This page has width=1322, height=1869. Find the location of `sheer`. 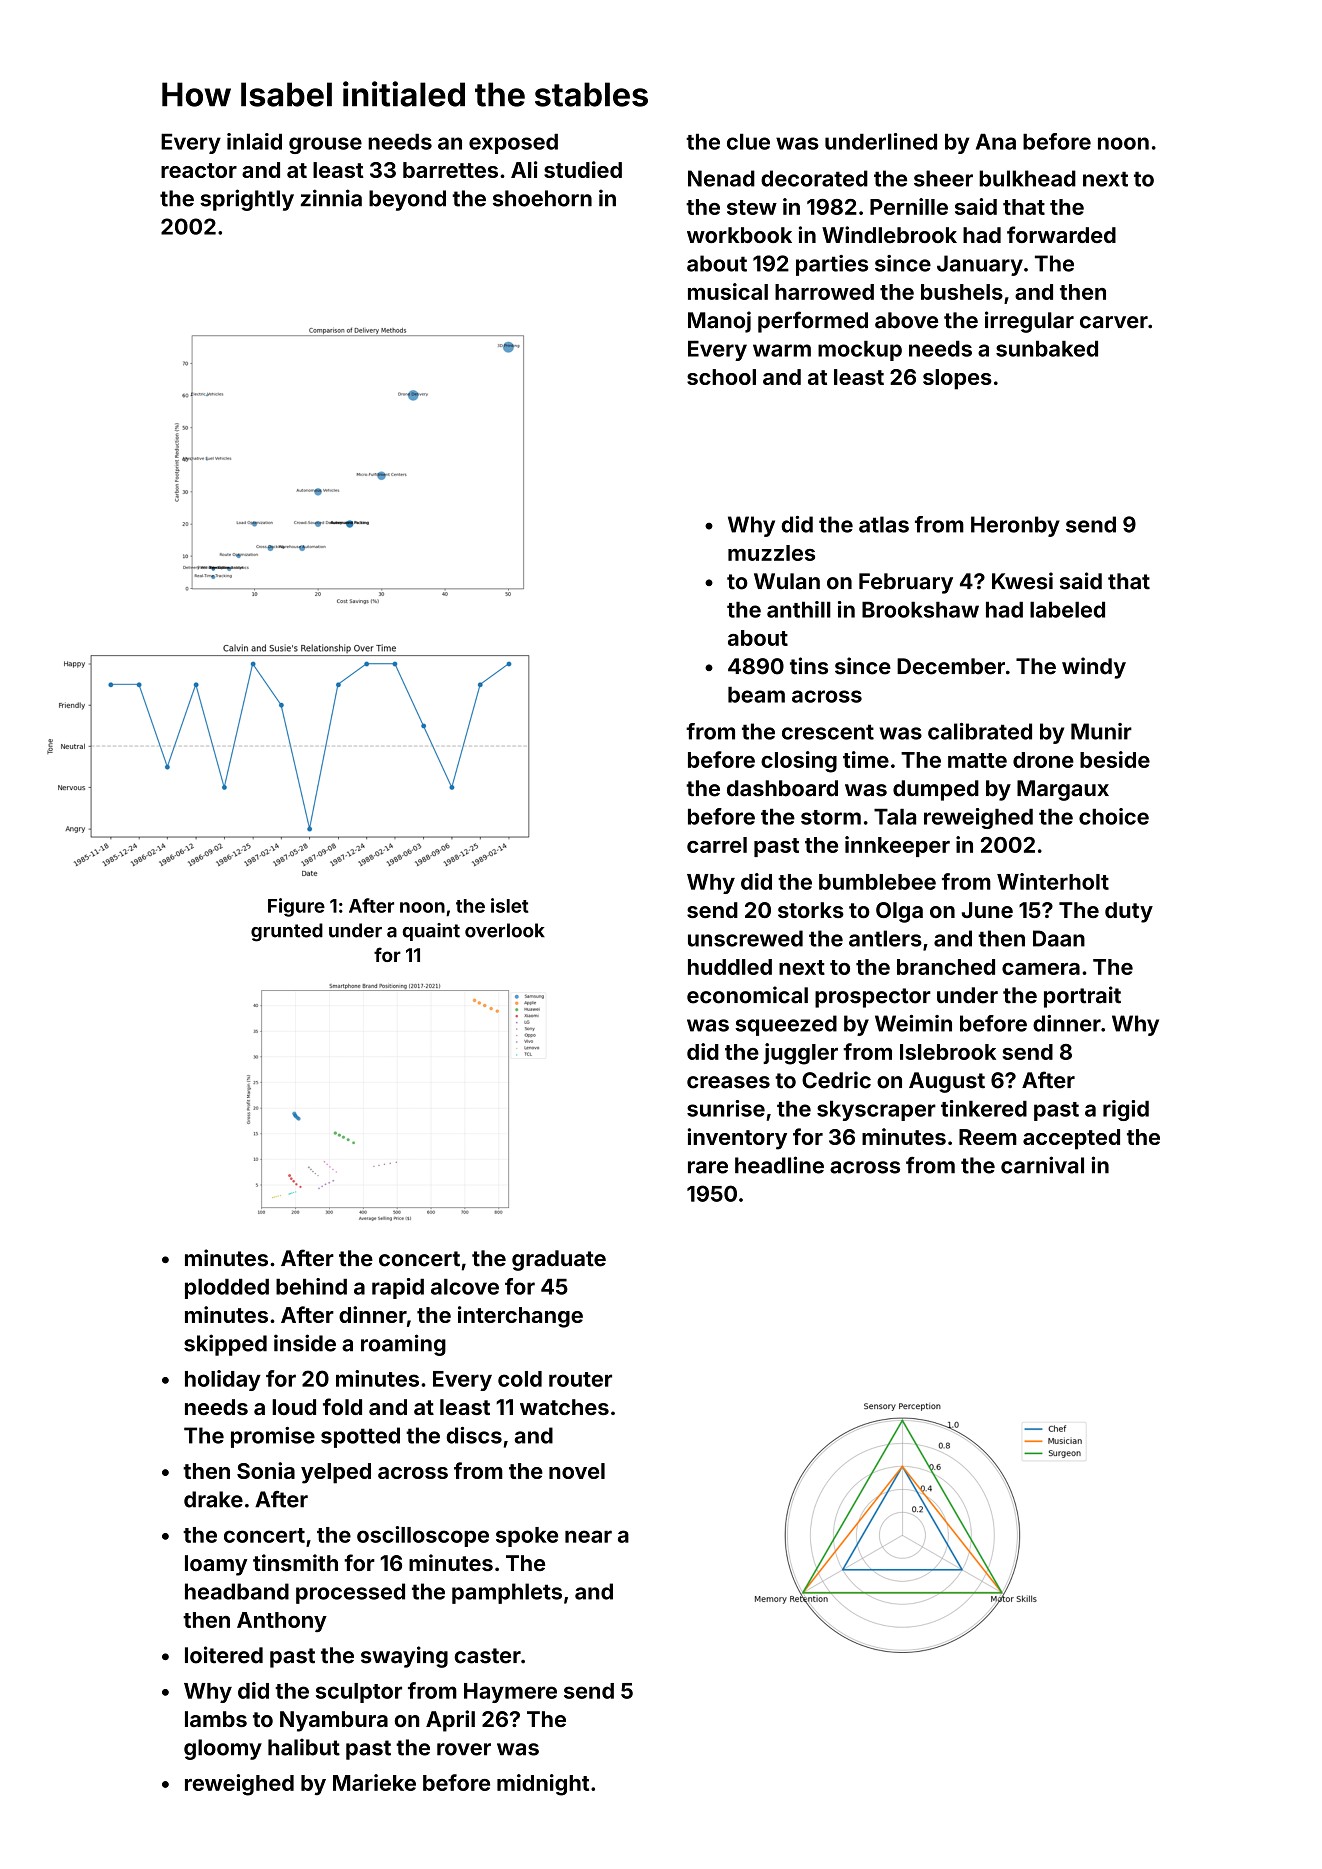

sheer is located at coordinates (943, 178).
